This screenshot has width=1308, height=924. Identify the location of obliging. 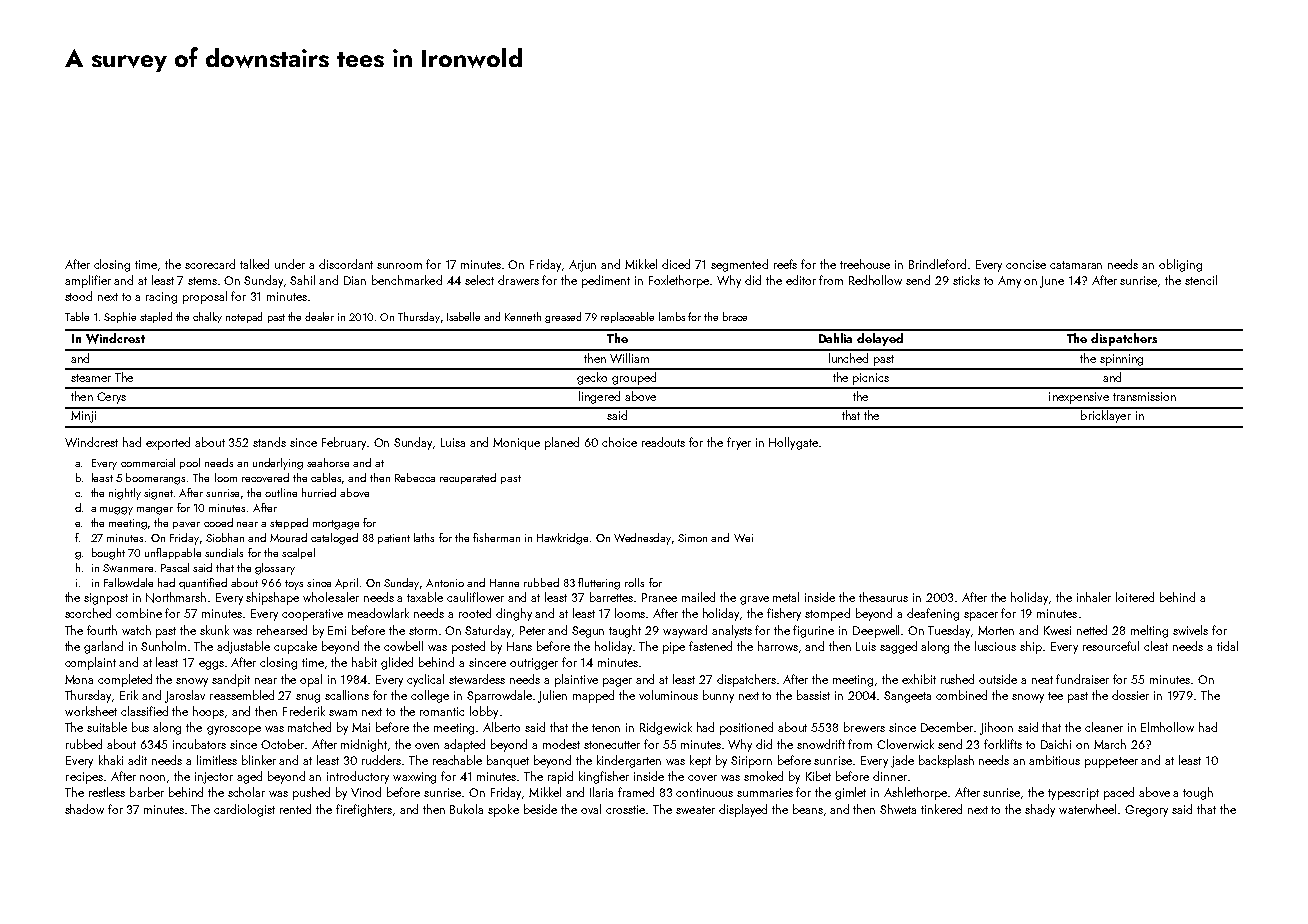
(1180, 265).
